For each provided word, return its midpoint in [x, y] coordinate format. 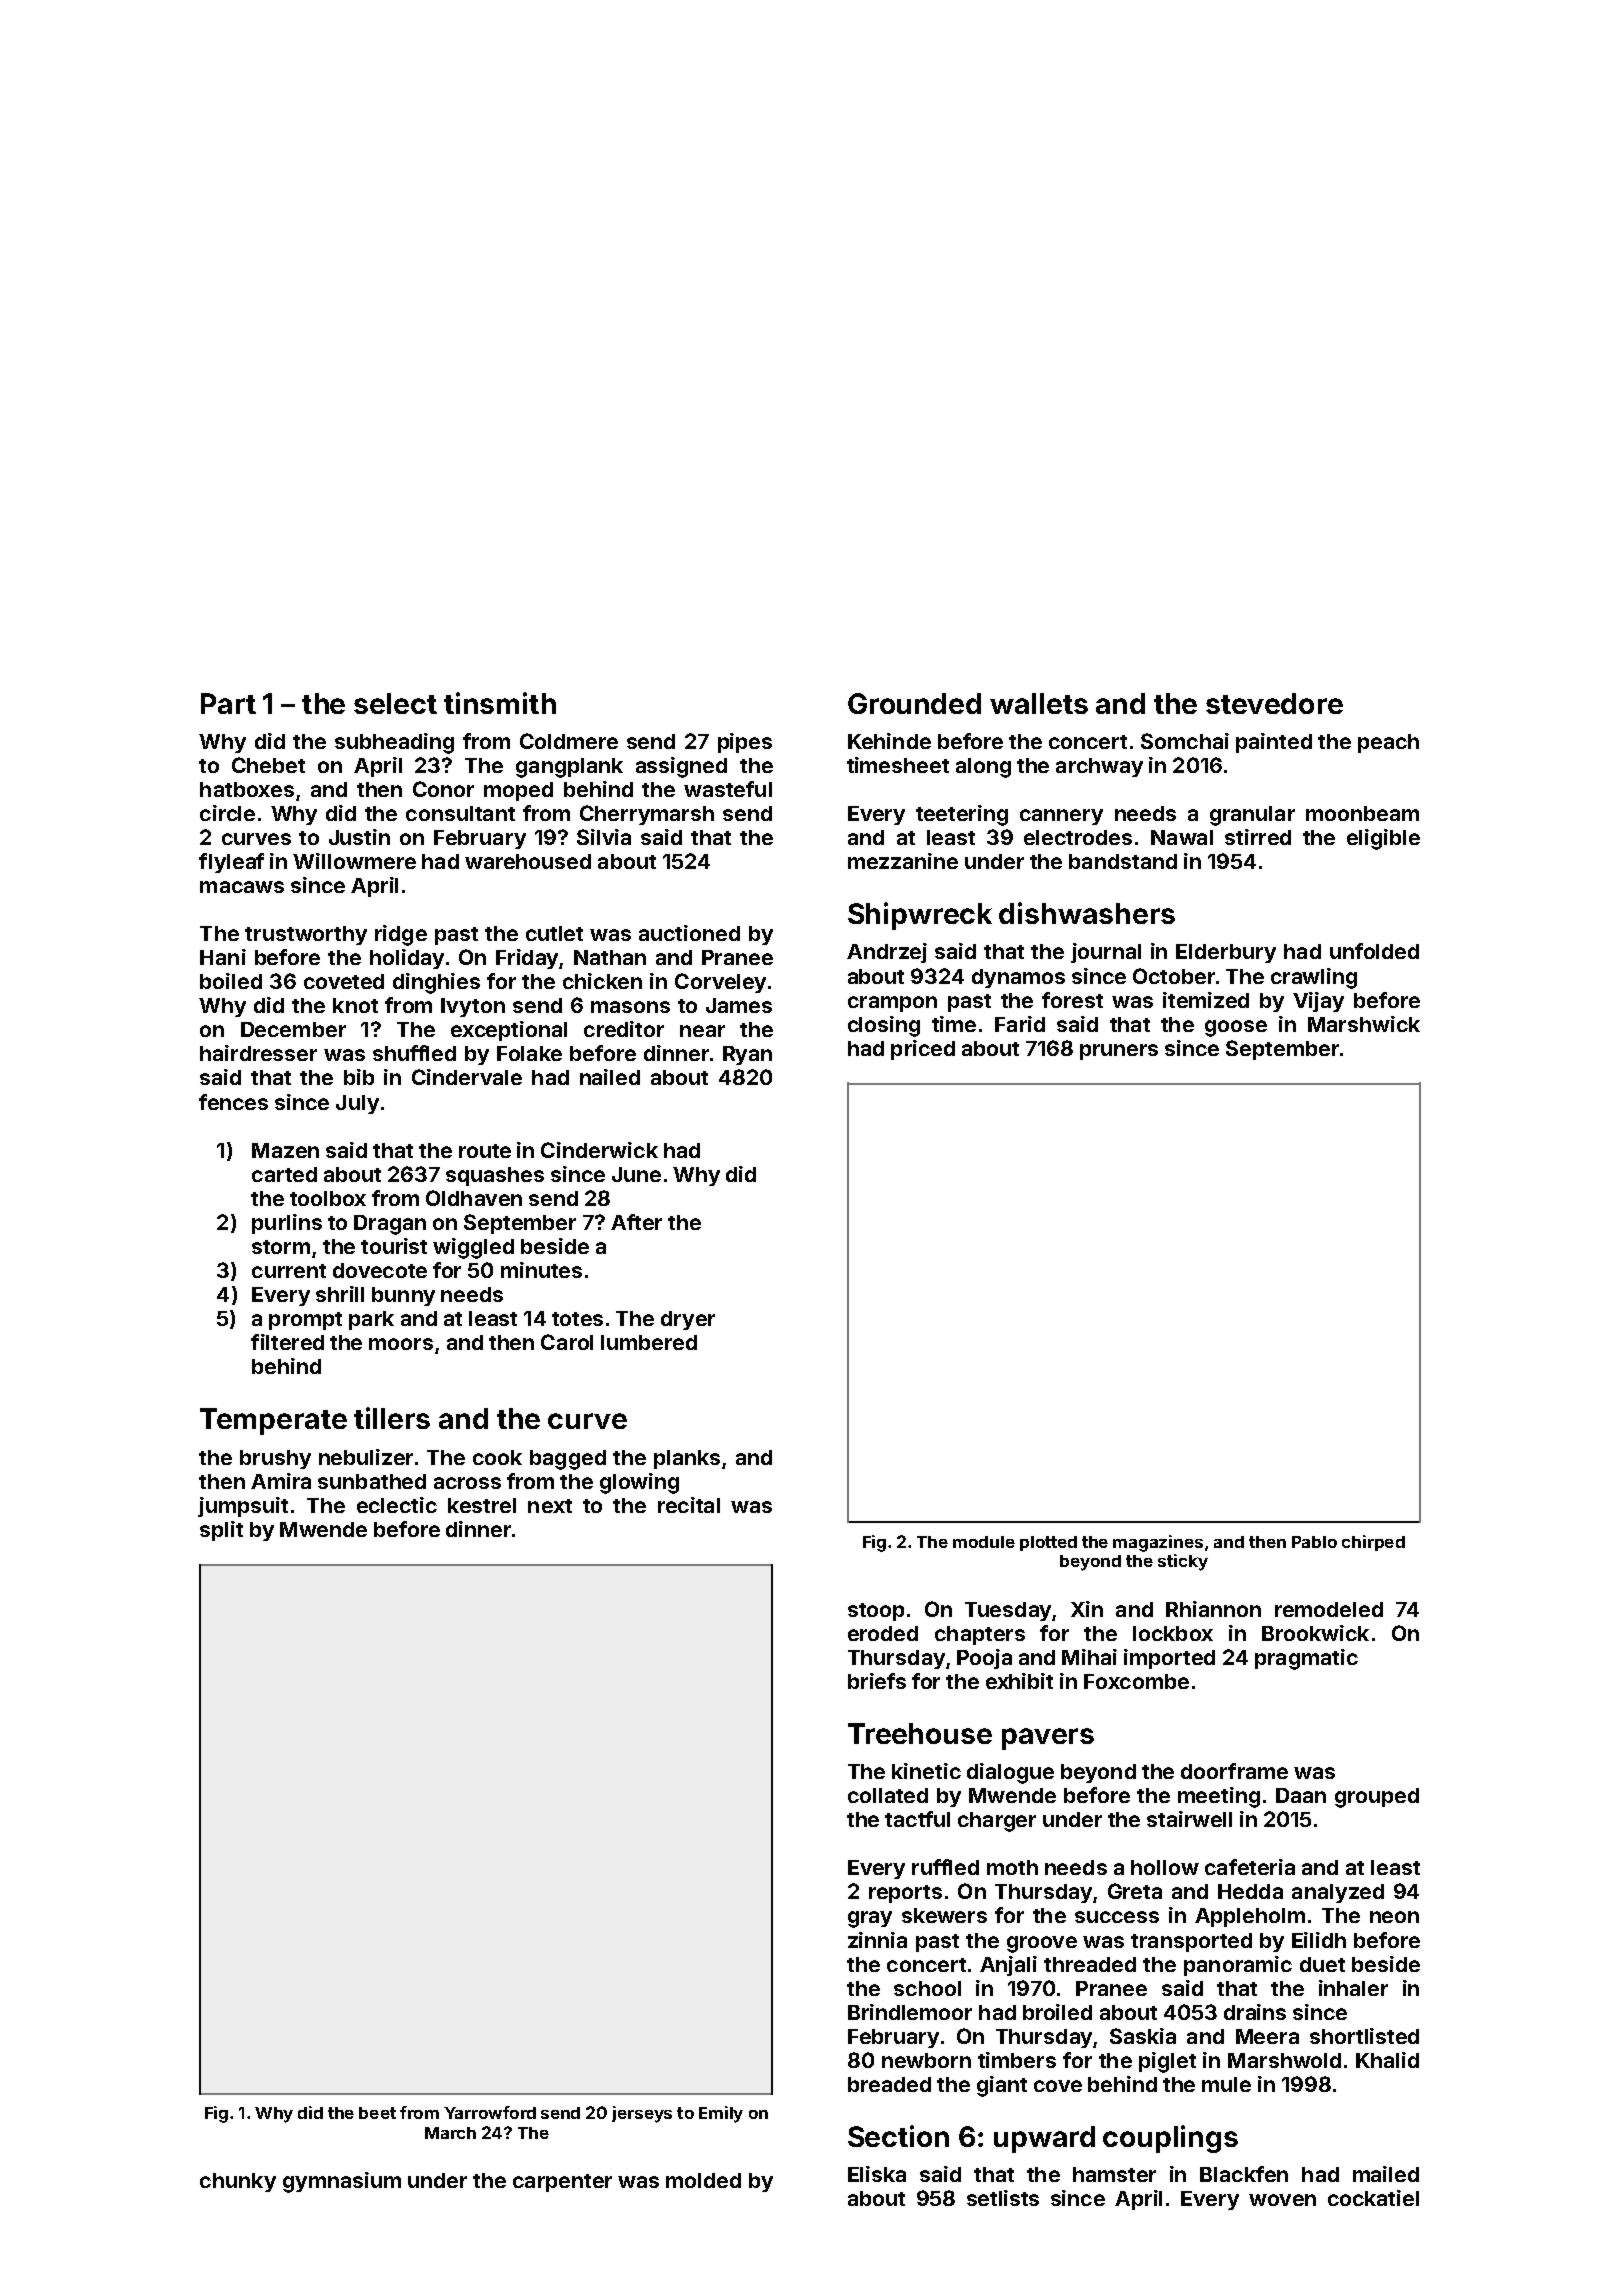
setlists [1003, 2198]
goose [1236, 1028]
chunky [238, 2182]
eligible [1383, 839]
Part [228, 703]
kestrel [482, 1505]
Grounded [914, 703]
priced [923, 1050]
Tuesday [1008, 1611]
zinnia [877, 1940]
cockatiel [1373, 2198]
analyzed [1338, 1893]
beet [377, 2113]
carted [284, 1174]
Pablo [1314, 1542]
